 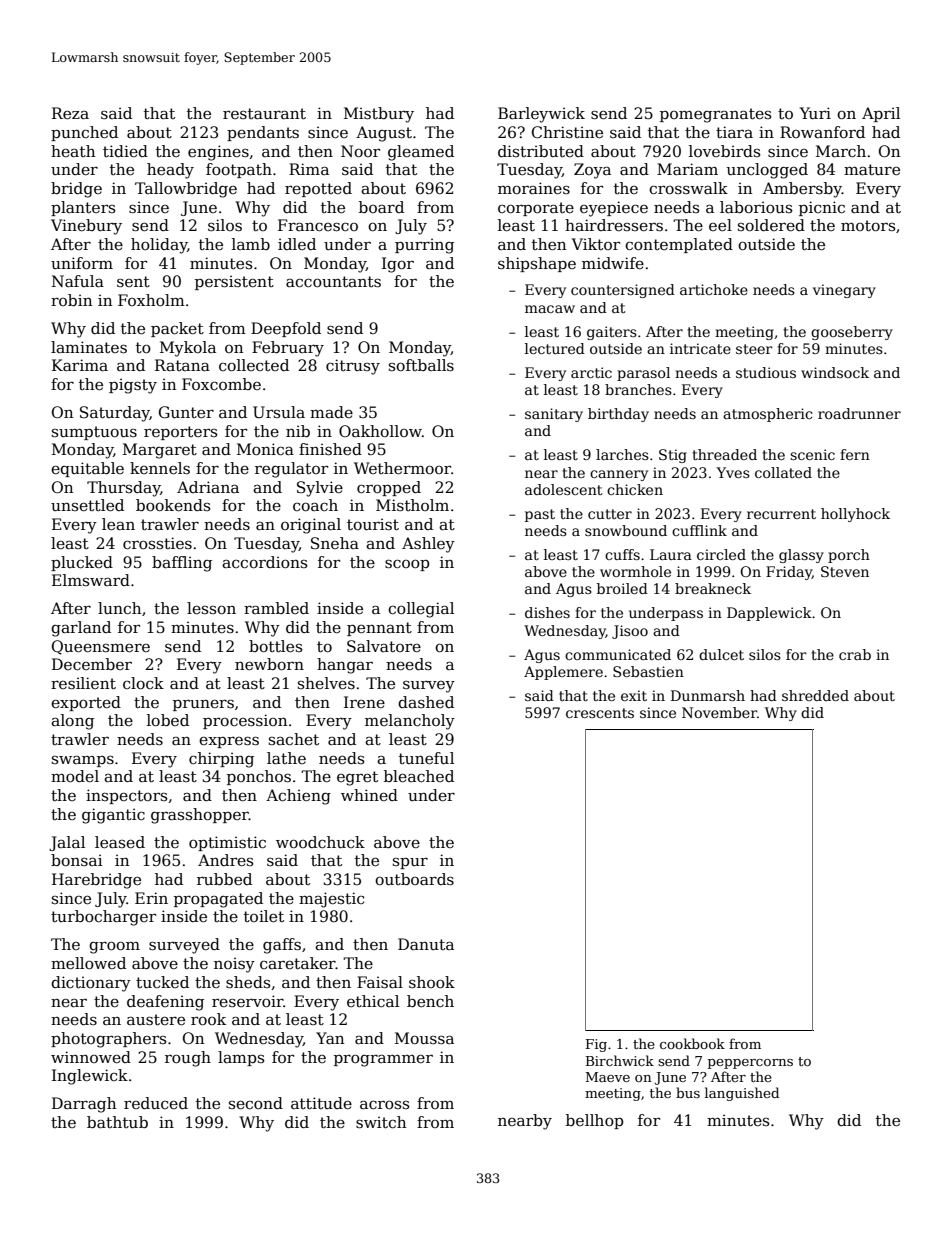 What do you see at coordinates (264, 114) in the screenshot?
I see `restaurant` at bounding box center [264, 114].
